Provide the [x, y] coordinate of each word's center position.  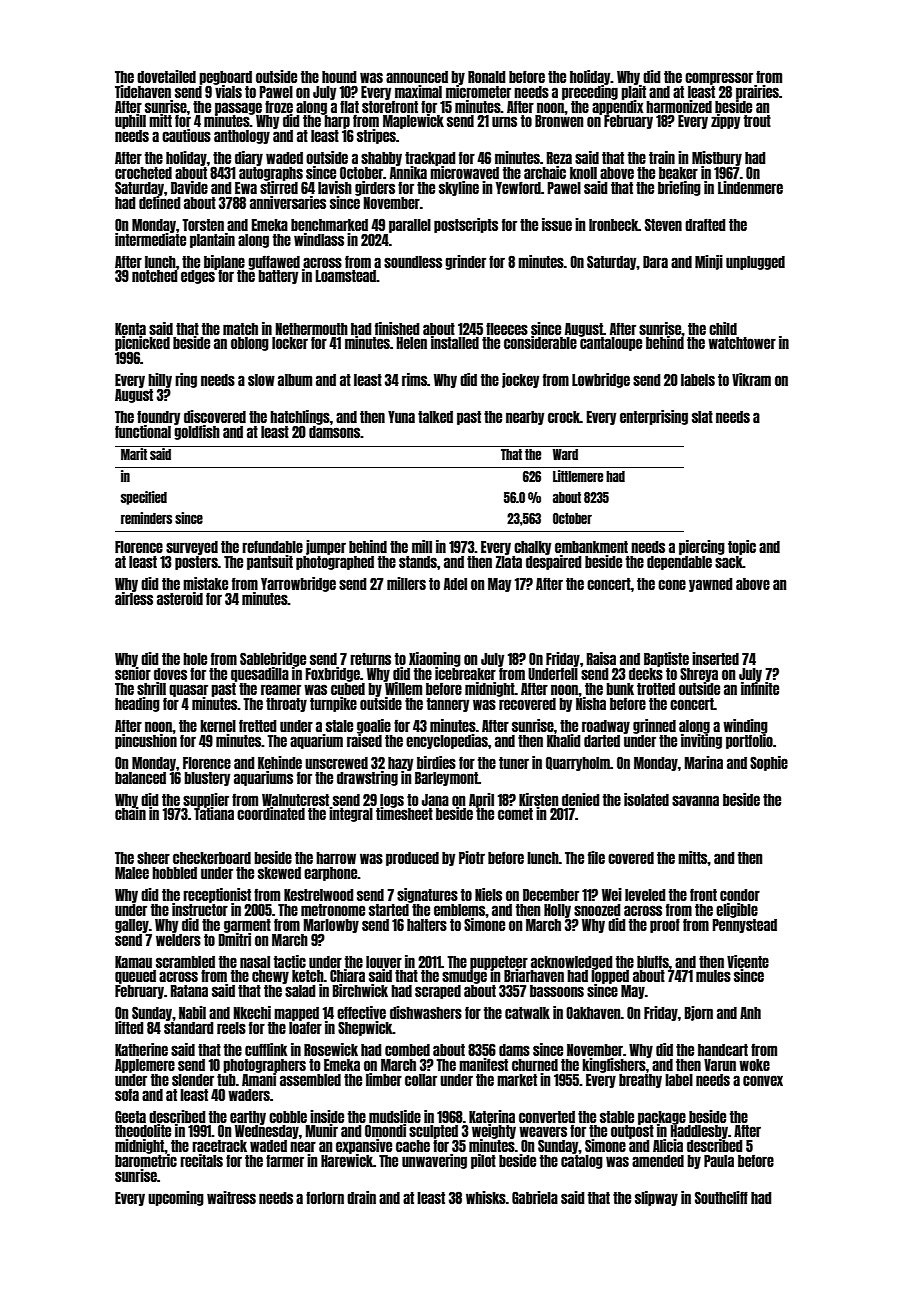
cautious [186, 135]
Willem [403, 688]
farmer [285, 1160]
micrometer [478, 91]
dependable [679, 563]
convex [763, 1080]
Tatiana [214, 813]
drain [361, 1197]
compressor [719, 78]
